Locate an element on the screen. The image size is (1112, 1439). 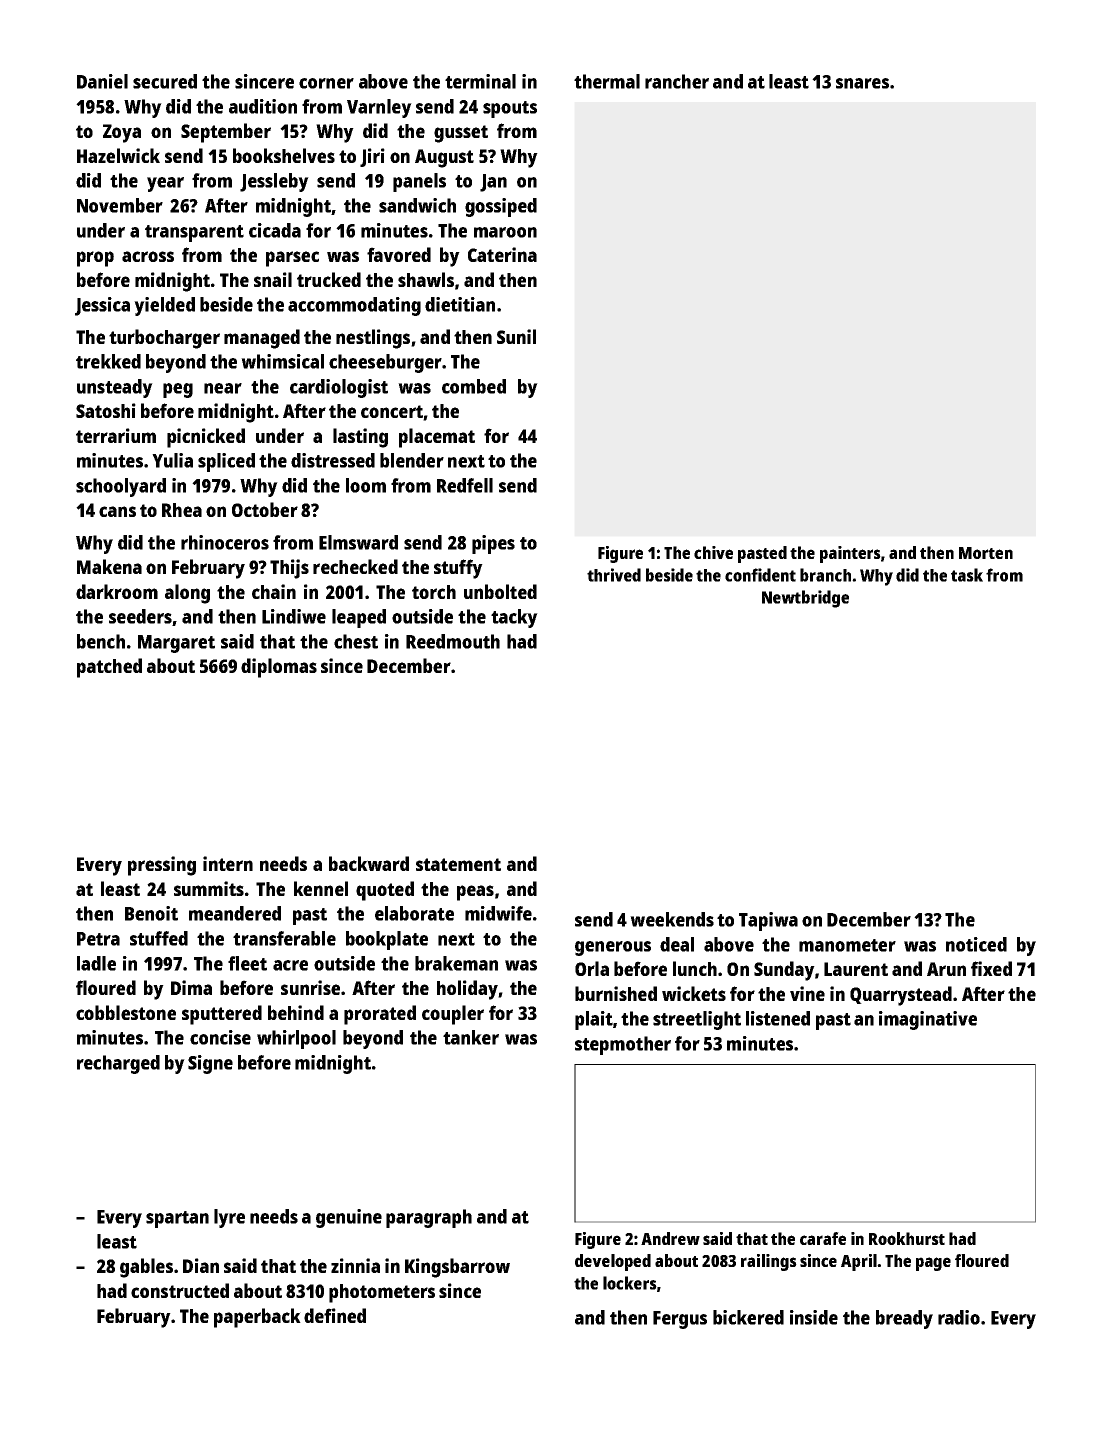
Kingsbarrow is located at coordinates (457, 1268).
